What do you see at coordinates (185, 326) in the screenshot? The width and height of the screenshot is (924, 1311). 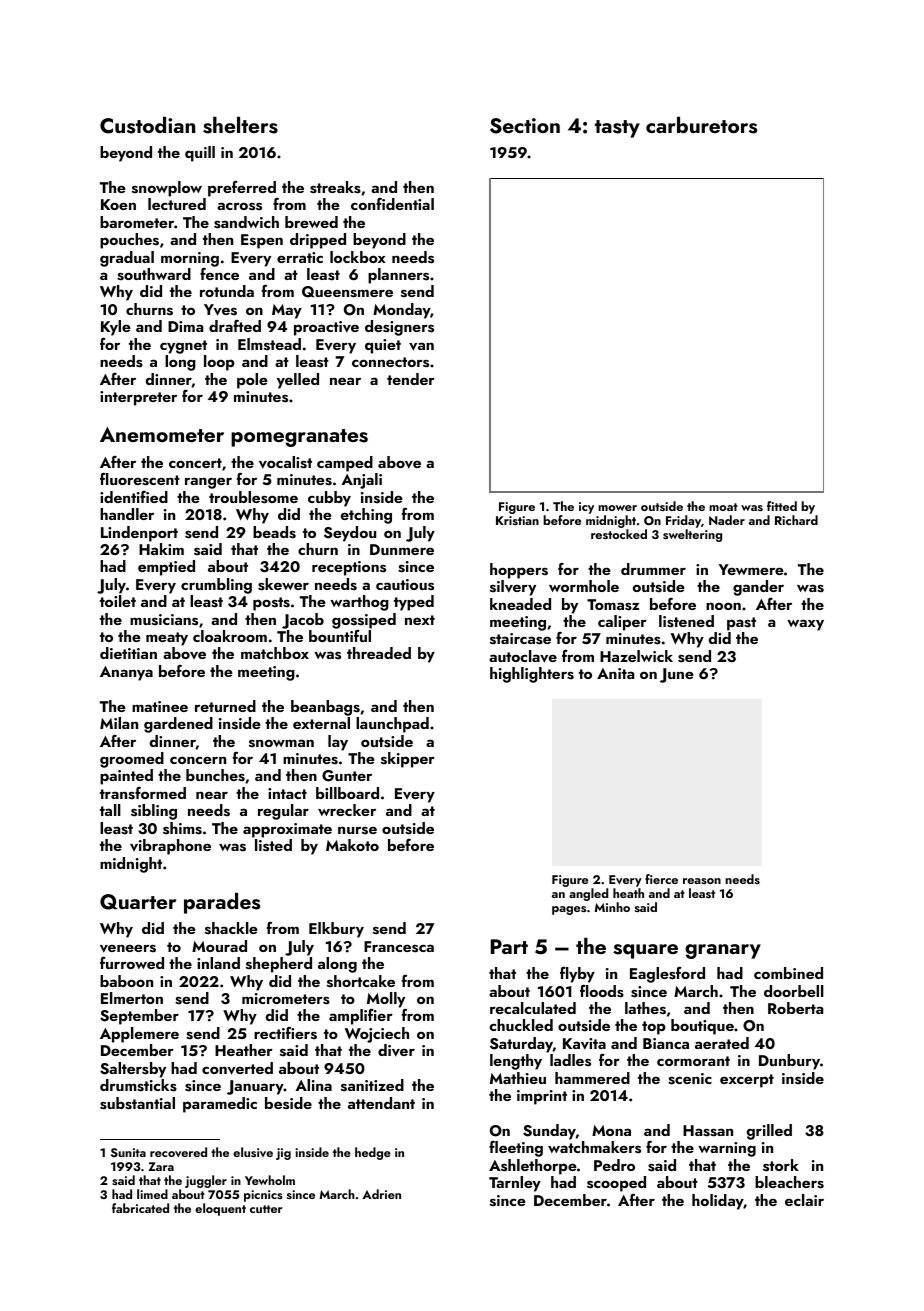 I see `Dima` at bounding box center [185, 326].
